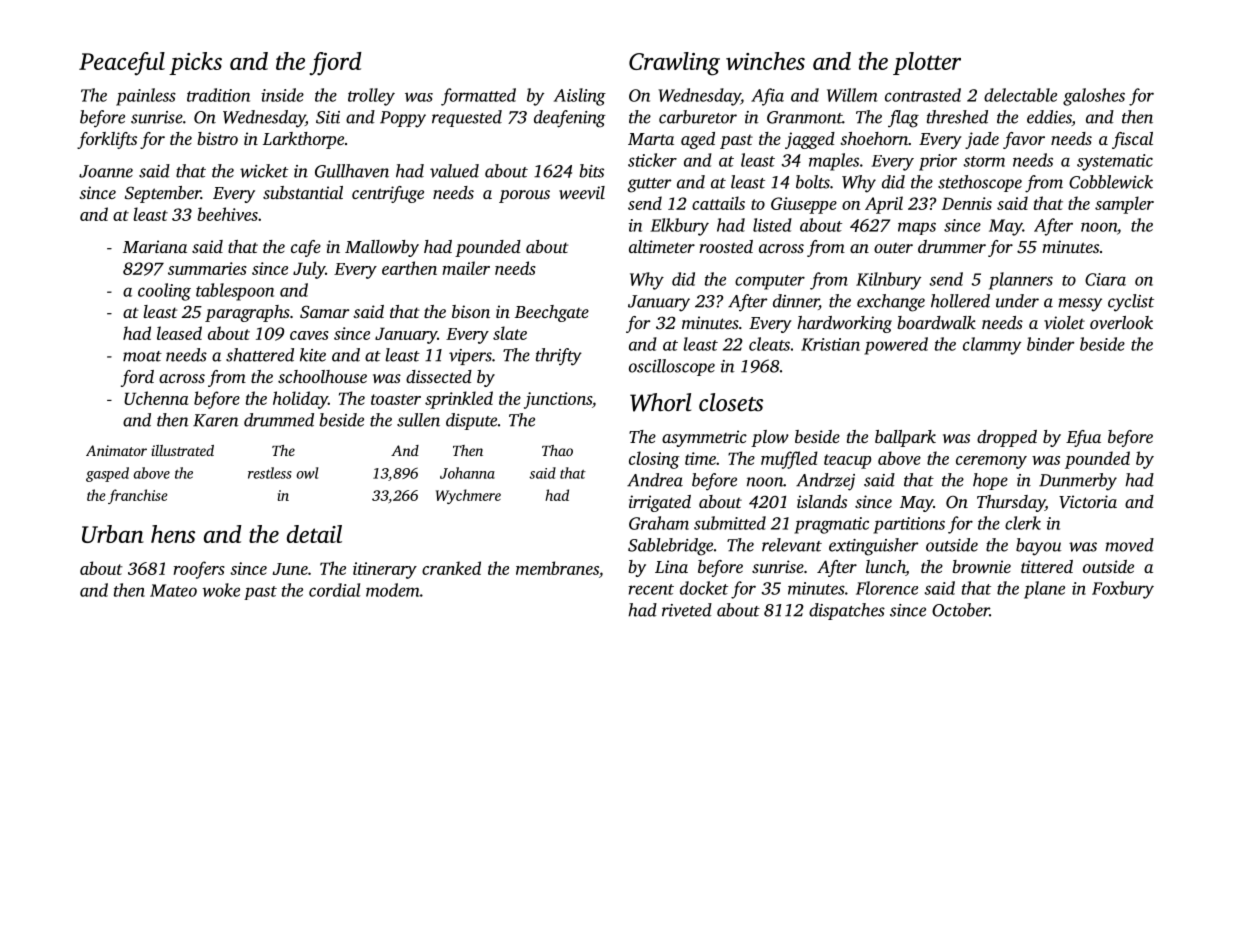  I want to click on riveted, so click(687, 610).
